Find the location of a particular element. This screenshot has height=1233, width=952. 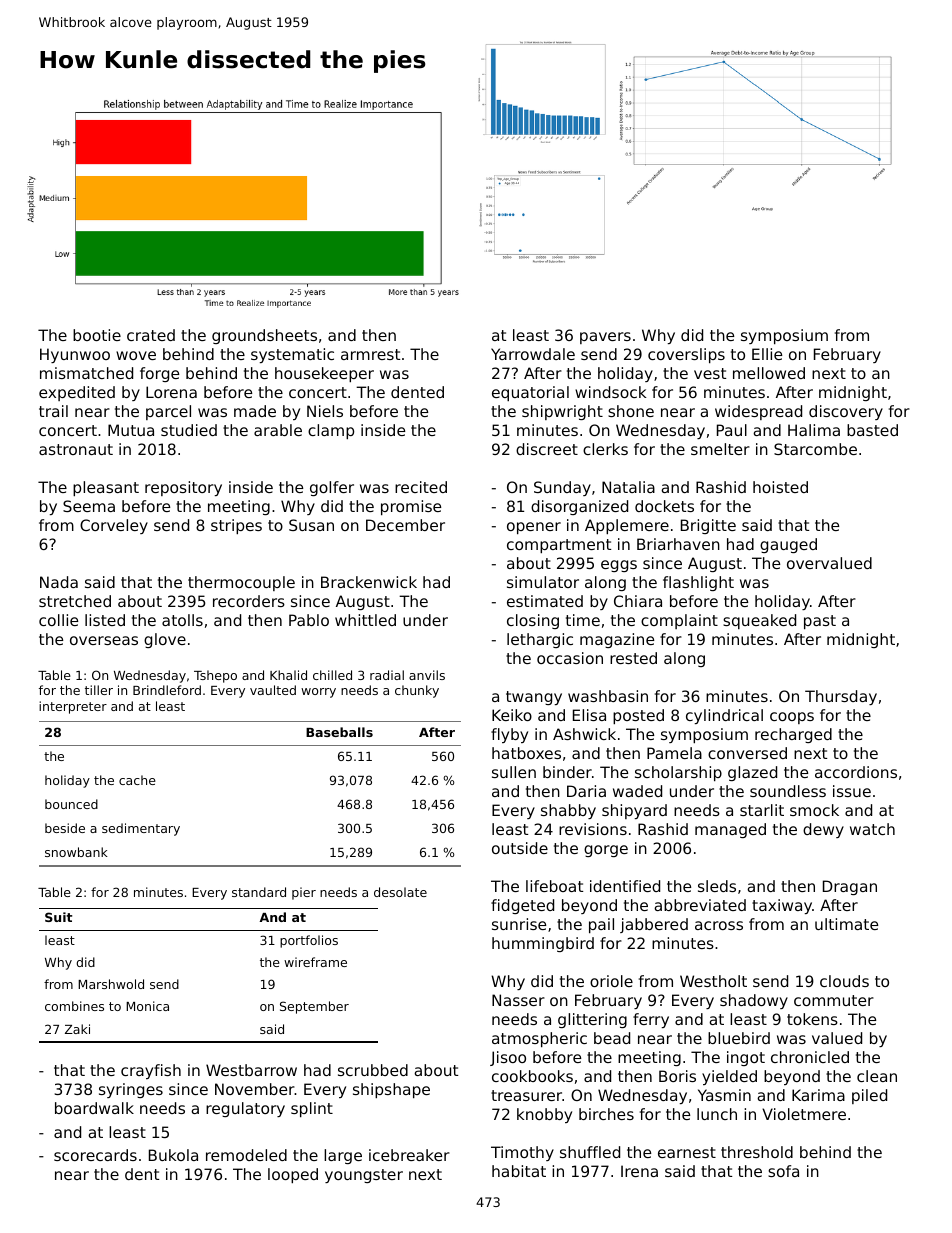

Monica is located at coordinates (147, 1006).
